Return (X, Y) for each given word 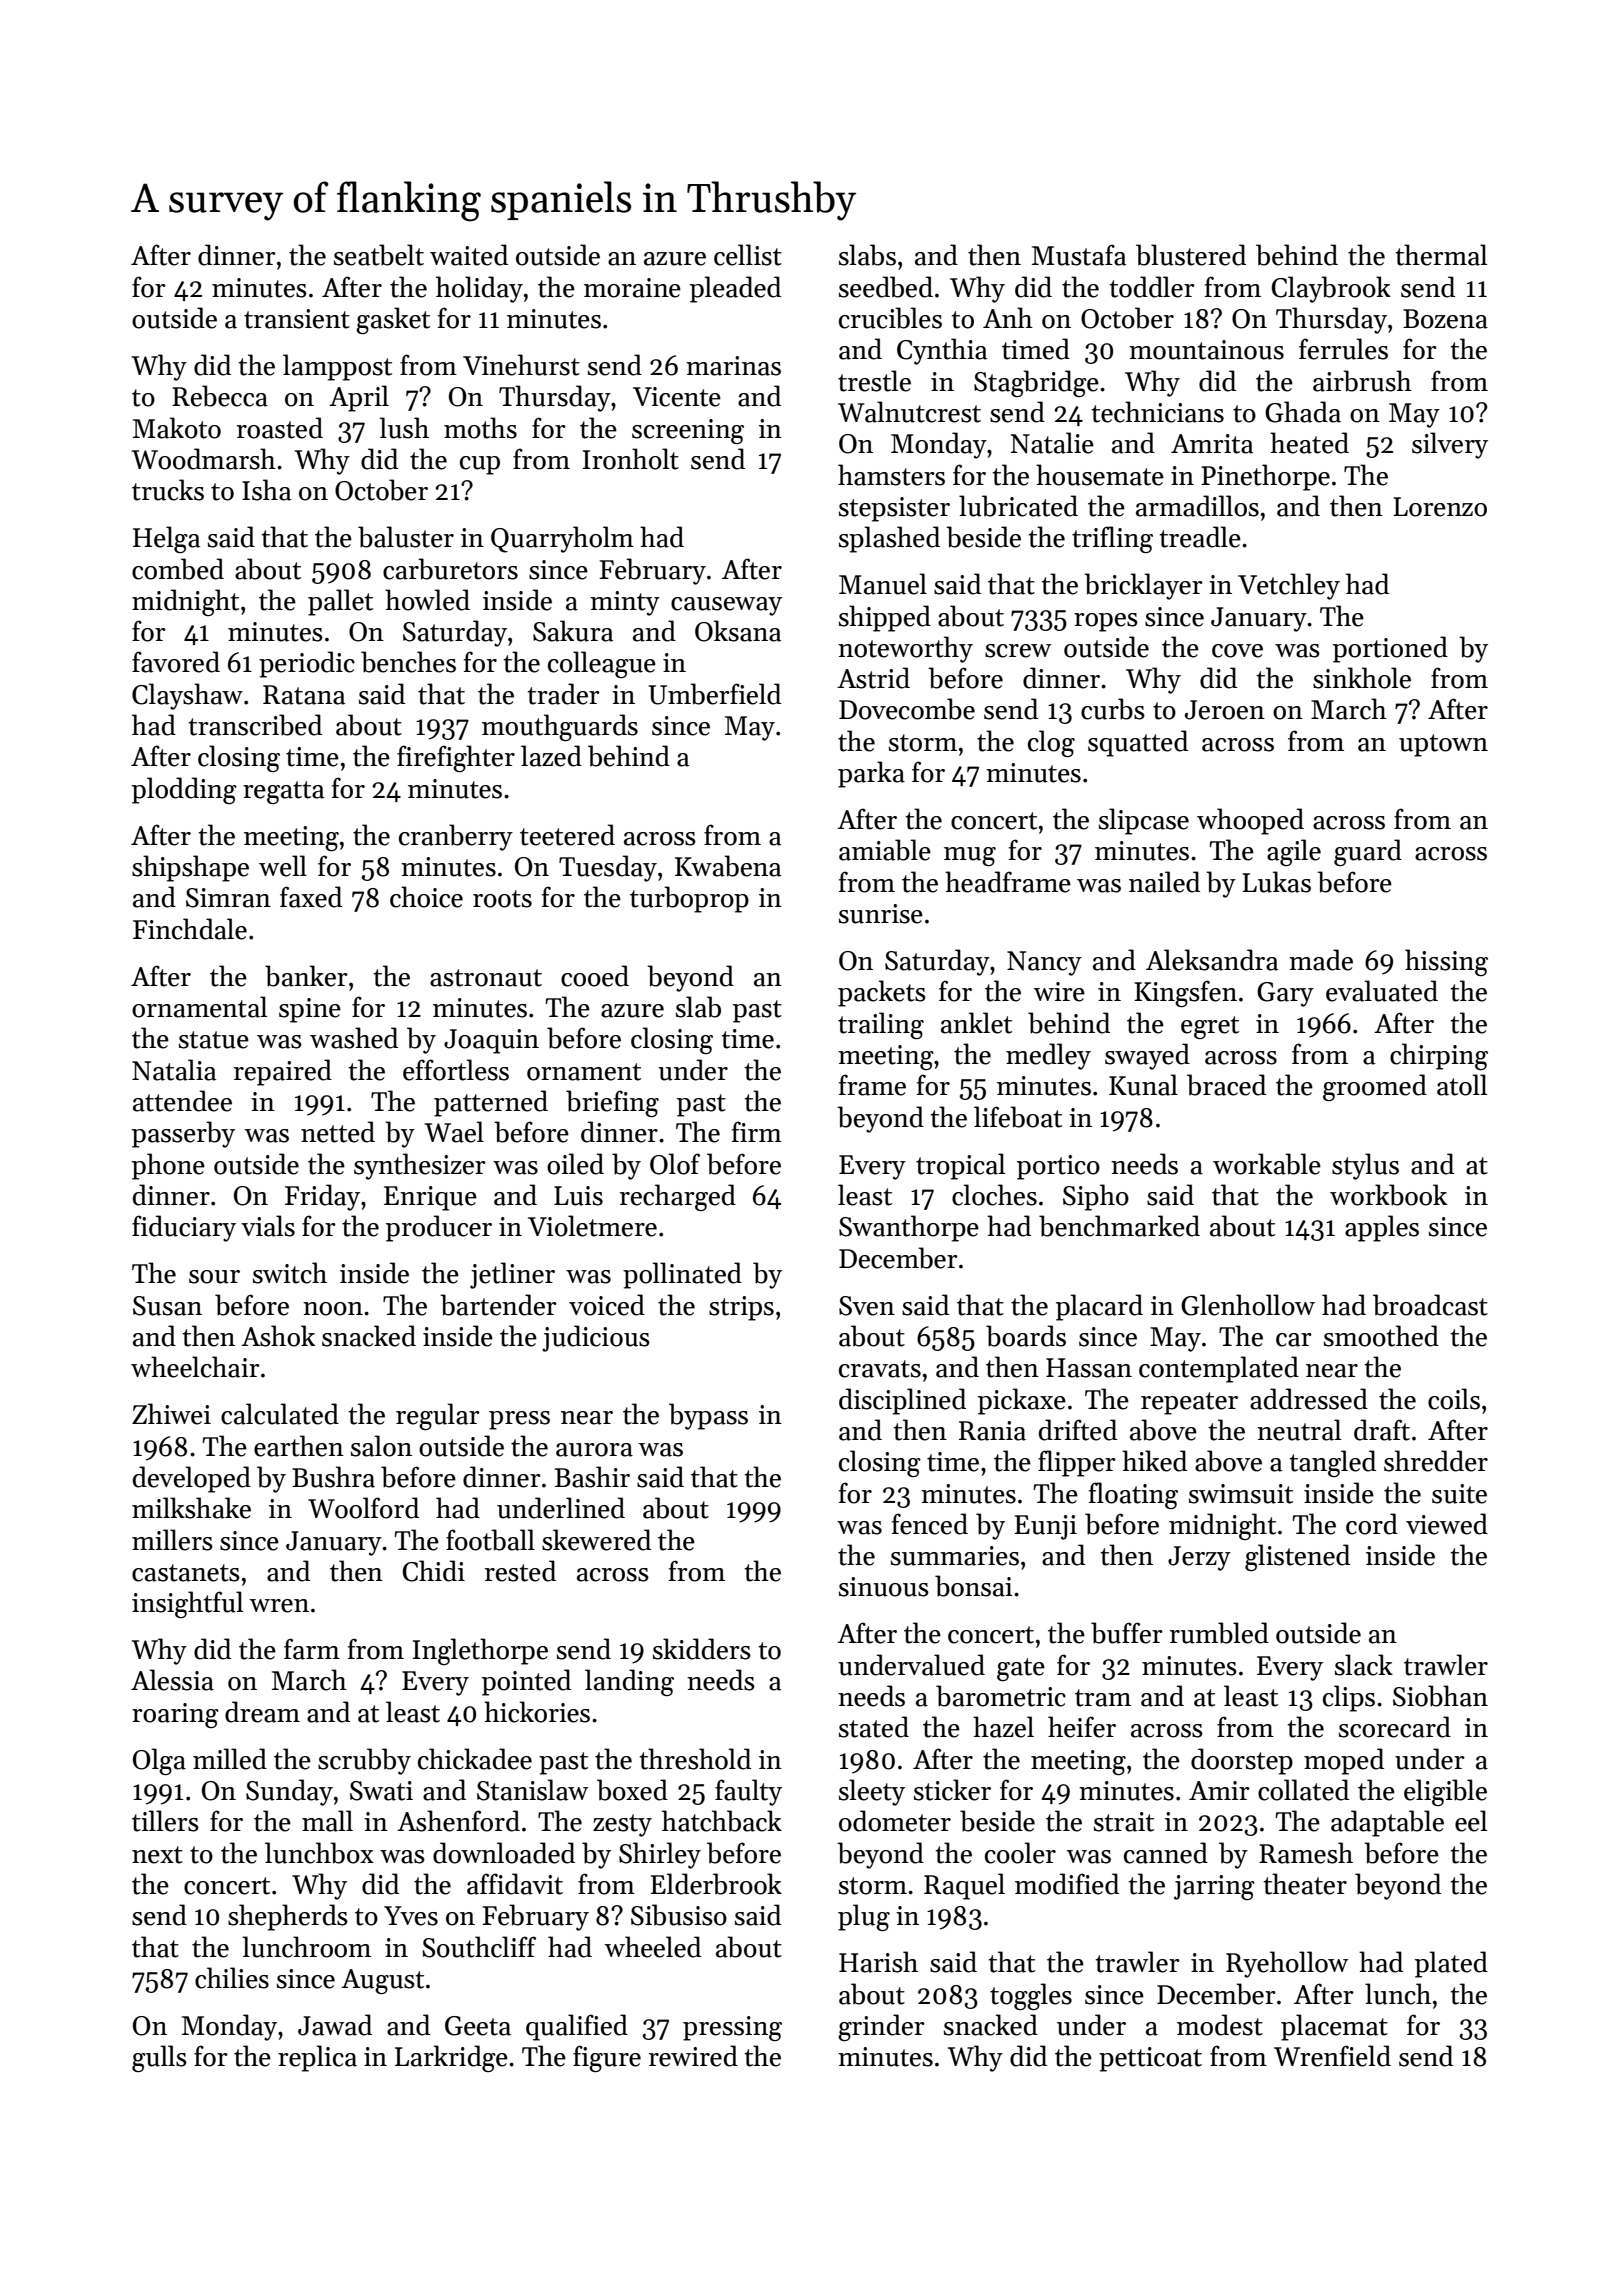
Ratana (304, 695)
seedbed (886, 287)
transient (297, 319)
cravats (880, 1369)
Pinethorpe (1265, 477)
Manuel (883, 584)
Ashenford (458, 1821)
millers (172, 1540)
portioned (1390, 649)
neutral (1299, 1430)
